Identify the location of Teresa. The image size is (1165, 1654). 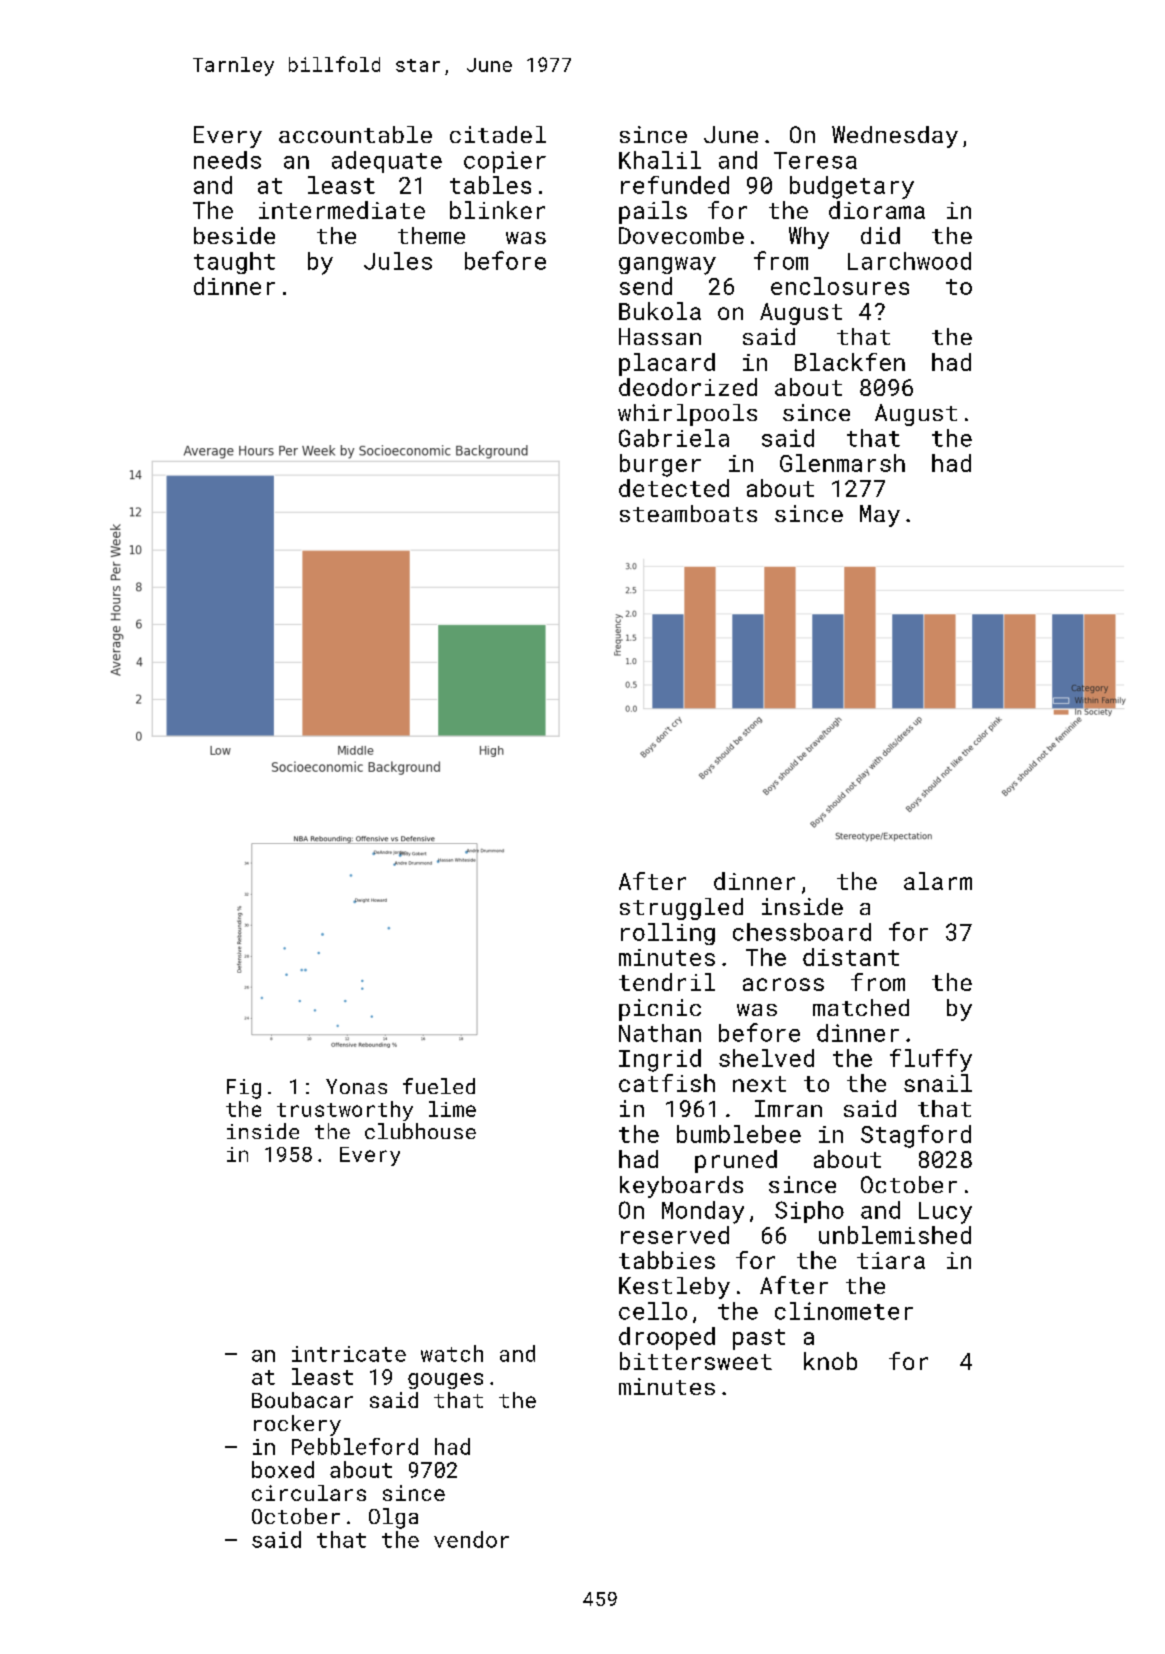
(815, 160).
